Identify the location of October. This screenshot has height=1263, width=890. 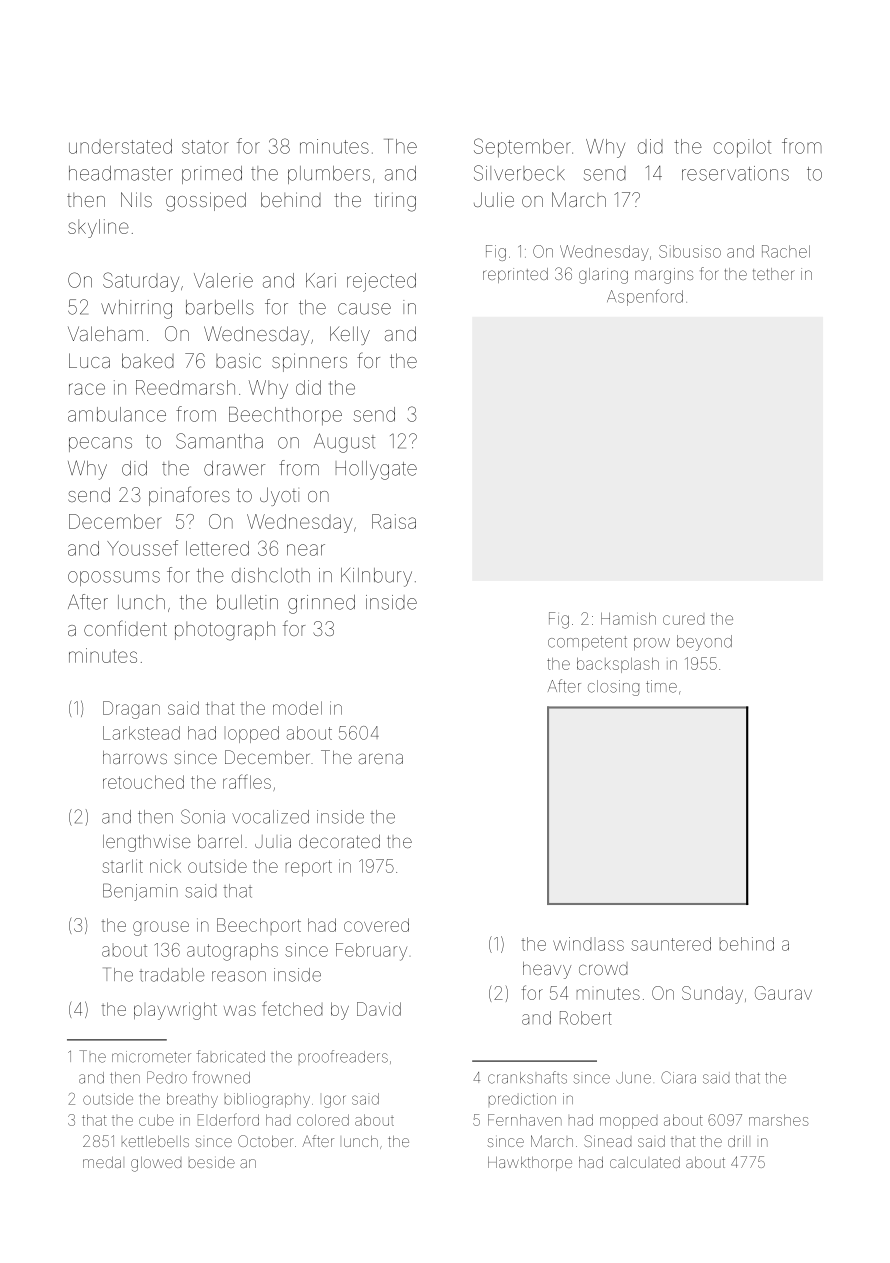
(266, 1141).
